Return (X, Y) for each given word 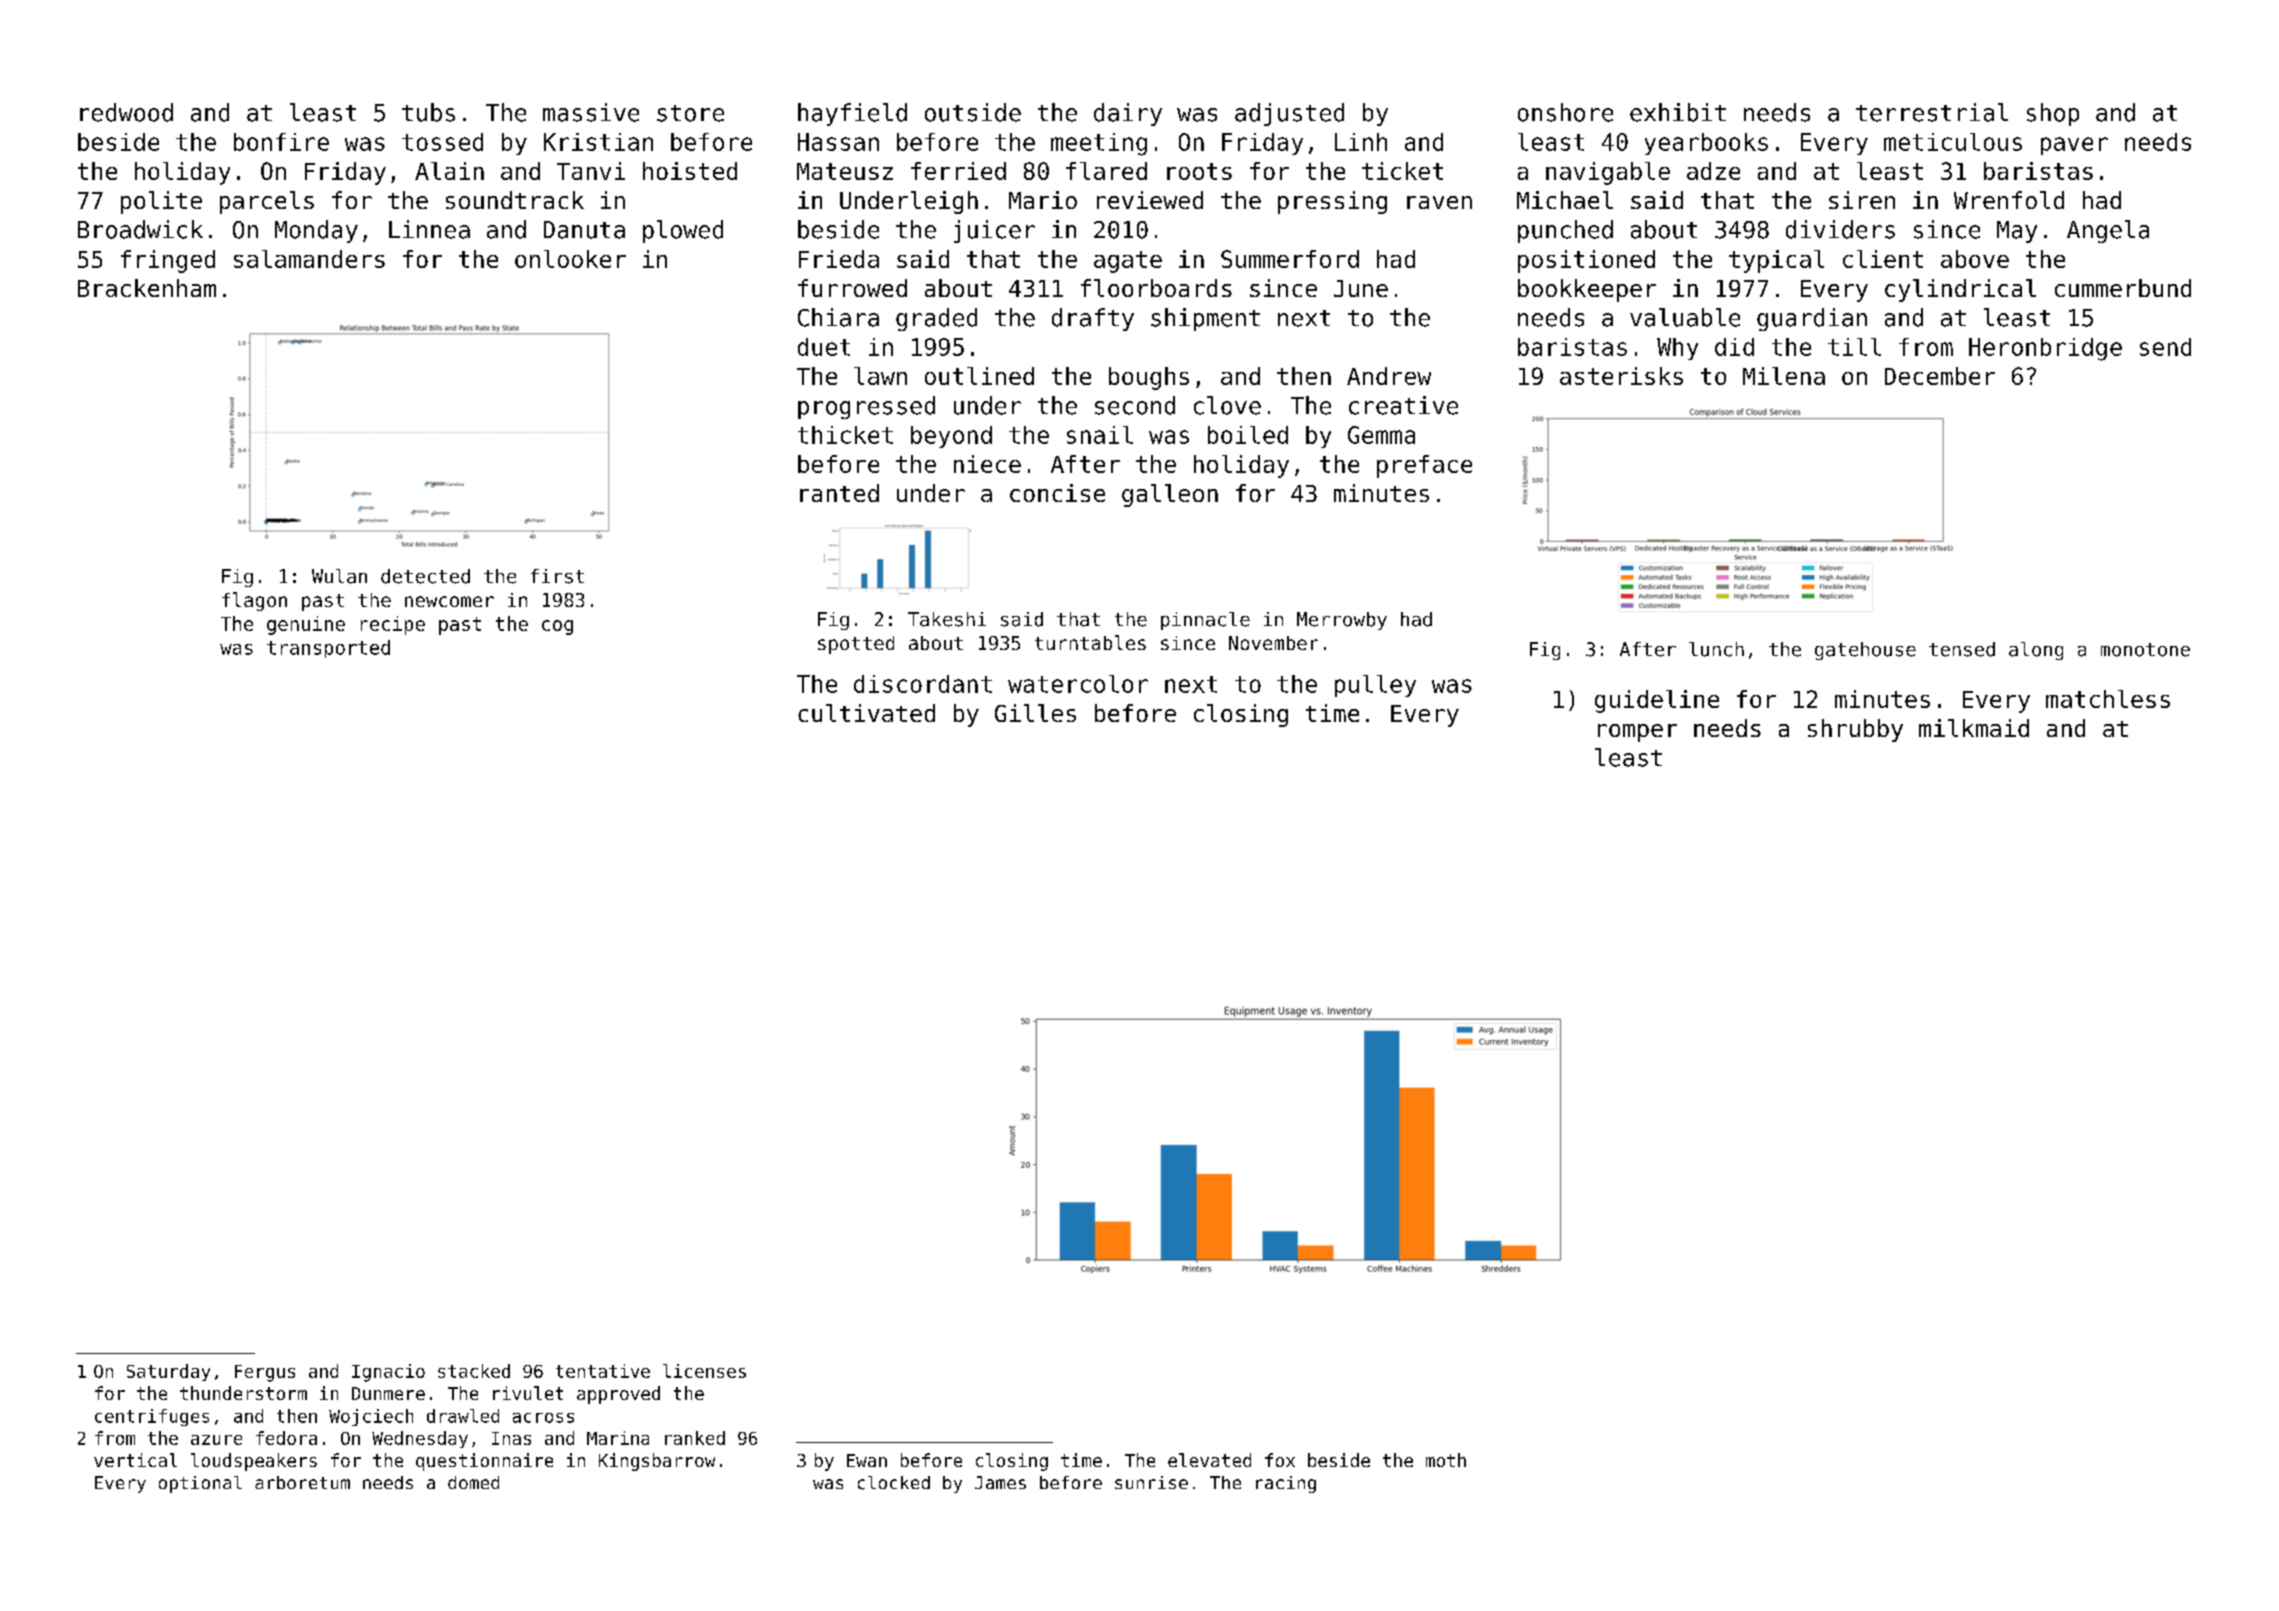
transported (328, 649)
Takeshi (947, 619)
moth (1446, 1460)
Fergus (265, 1373)
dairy (1128, 114)
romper (1637, 733)
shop (2053, 114)
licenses (704, 1371)
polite (161, 202)
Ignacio (388, 1373)
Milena (1784, 376)
